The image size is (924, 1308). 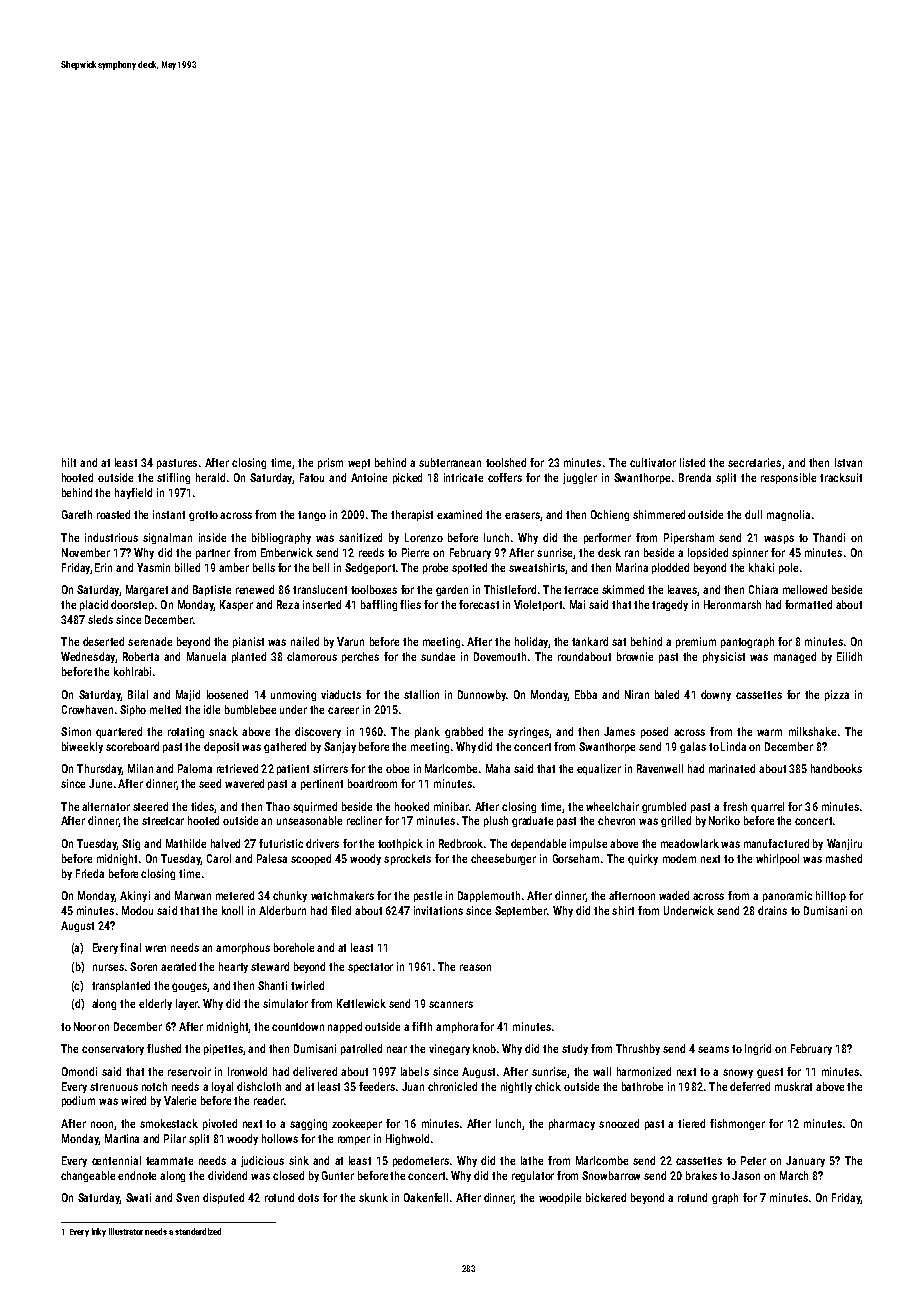 I want to click on equalizer, so click(x=599, y=769).
